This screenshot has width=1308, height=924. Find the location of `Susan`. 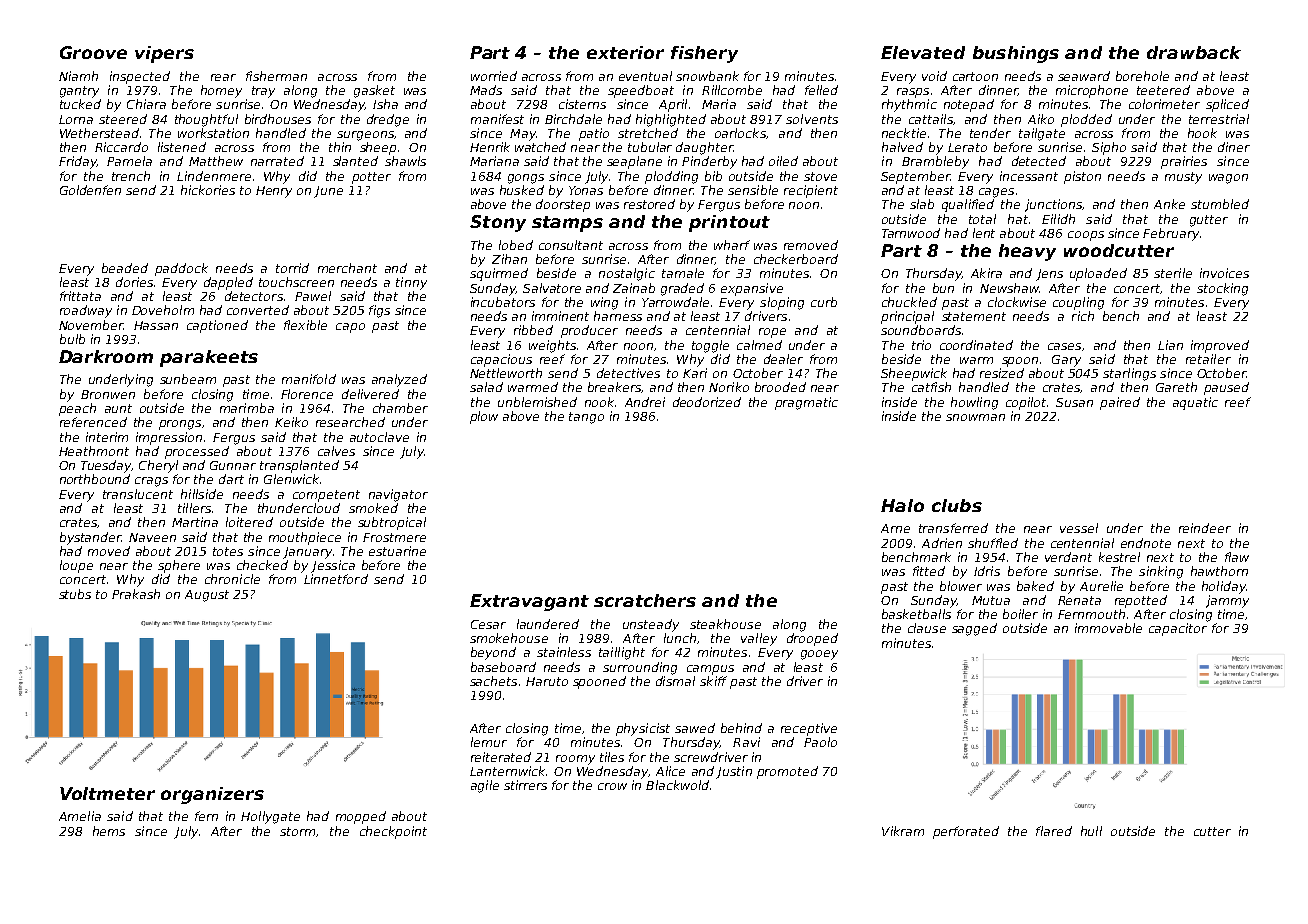

Susan is located at coordinates (1074, 402).
